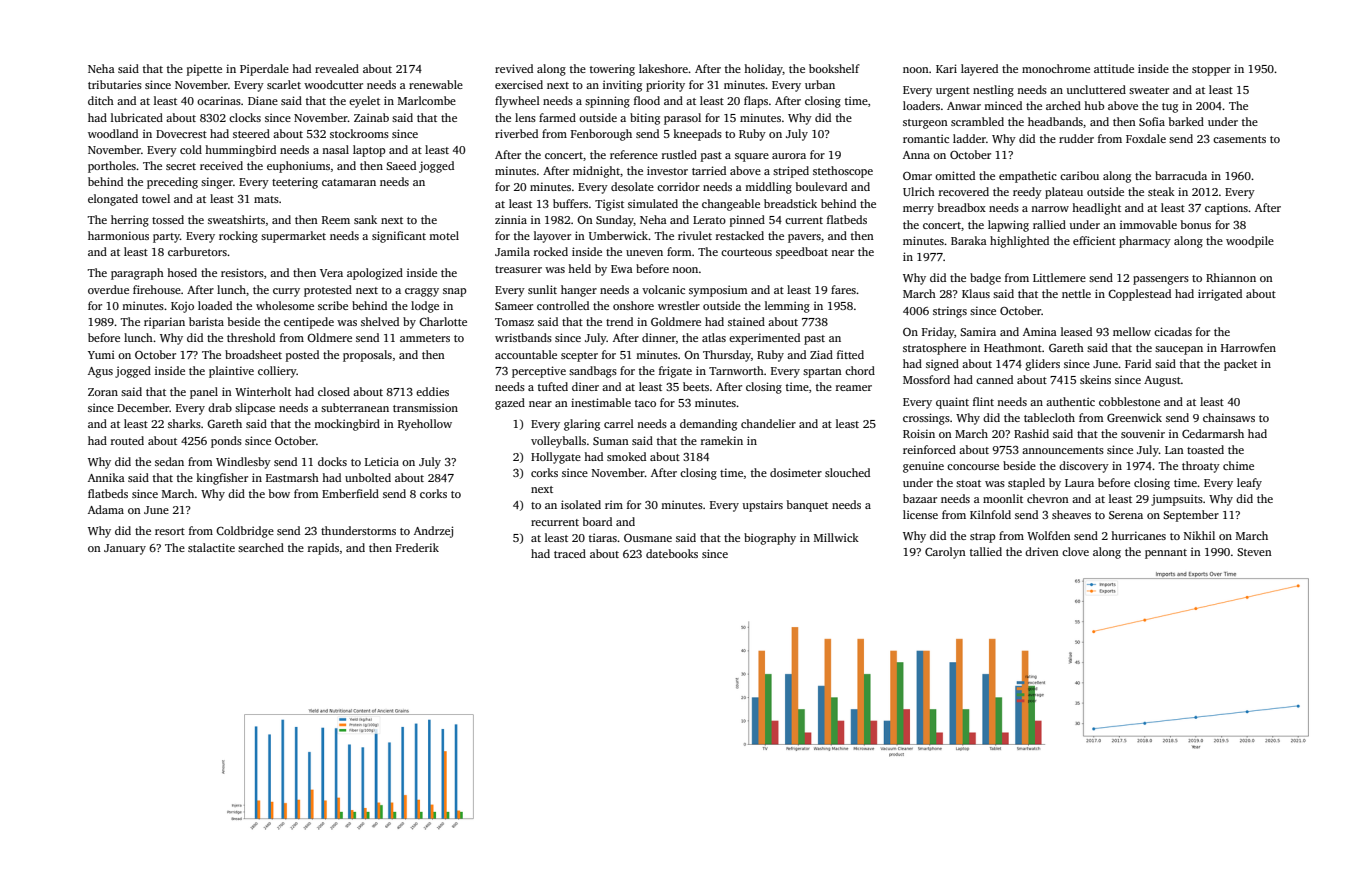 This screenshot has height=887, width=1372. What do you see at coordinates (1149, 90) in the screenshot?
I see `sweater` at bounding box center [1149, 90].
